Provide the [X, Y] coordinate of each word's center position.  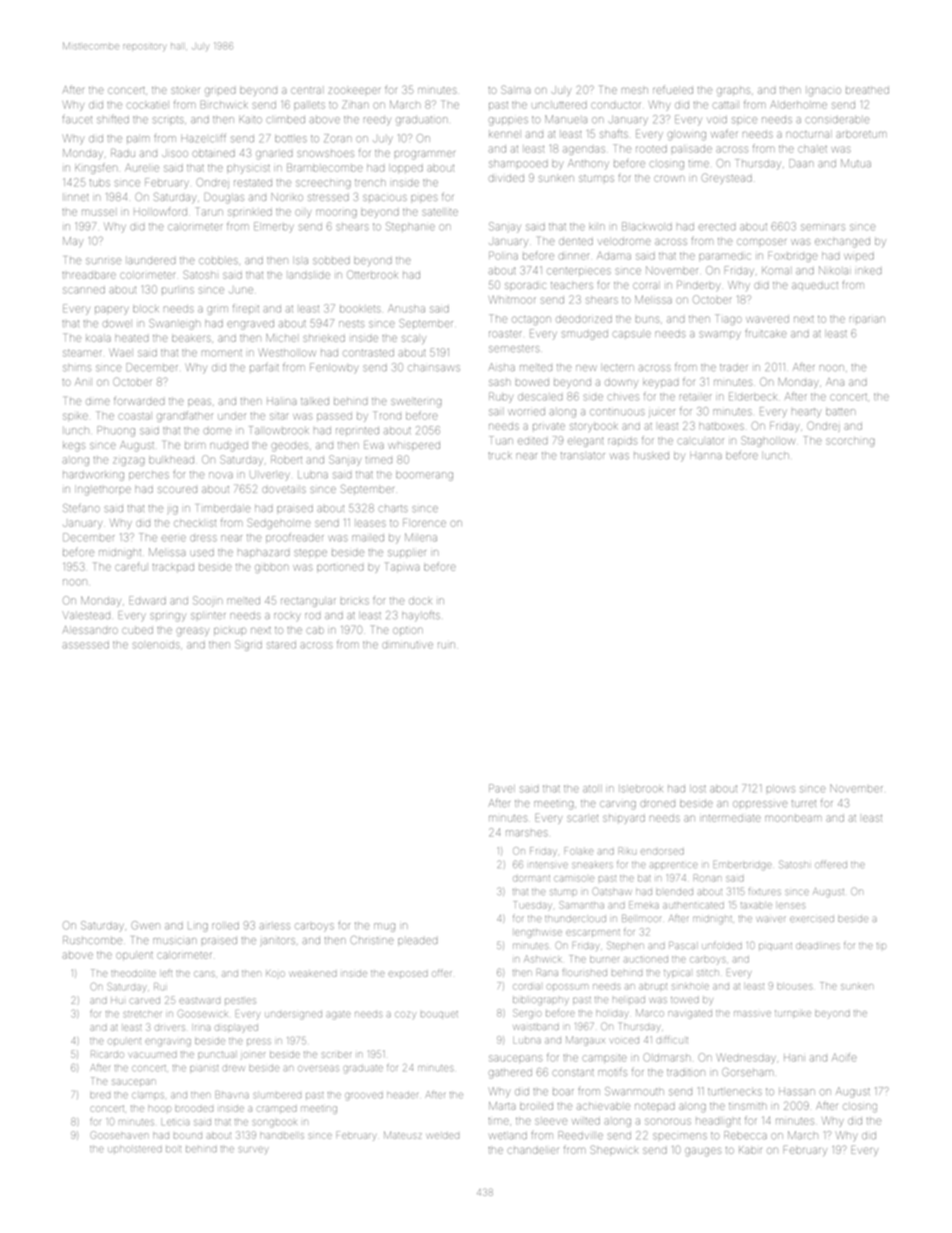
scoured [177, 490]
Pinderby [698, 286]
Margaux [585, 1040]
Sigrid [248, 645]
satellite [440, 212]
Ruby [501, 397]
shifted [113, 119]
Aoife [844, 1057]
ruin [446, 645]
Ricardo [107, 1054]
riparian [867, 319]
